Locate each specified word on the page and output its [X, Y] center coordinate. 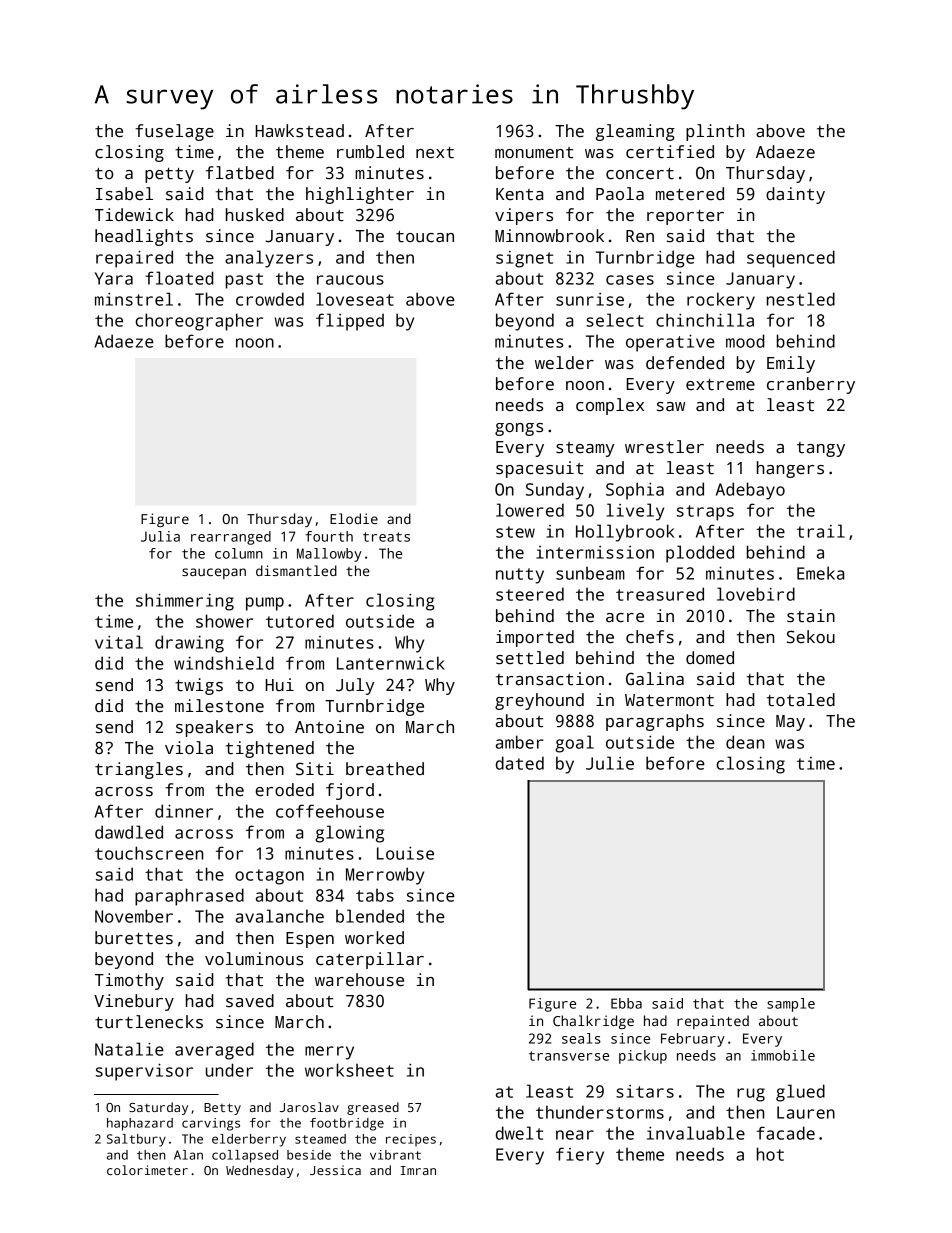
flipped [350, 322]
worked [374, 938]
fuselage [174, 132]
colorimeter [147, 1170]
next [435, 153]
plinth [715, 132]
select [615, 320]
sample [791, 1005]
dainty [795, 195]
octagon [269, 877]
